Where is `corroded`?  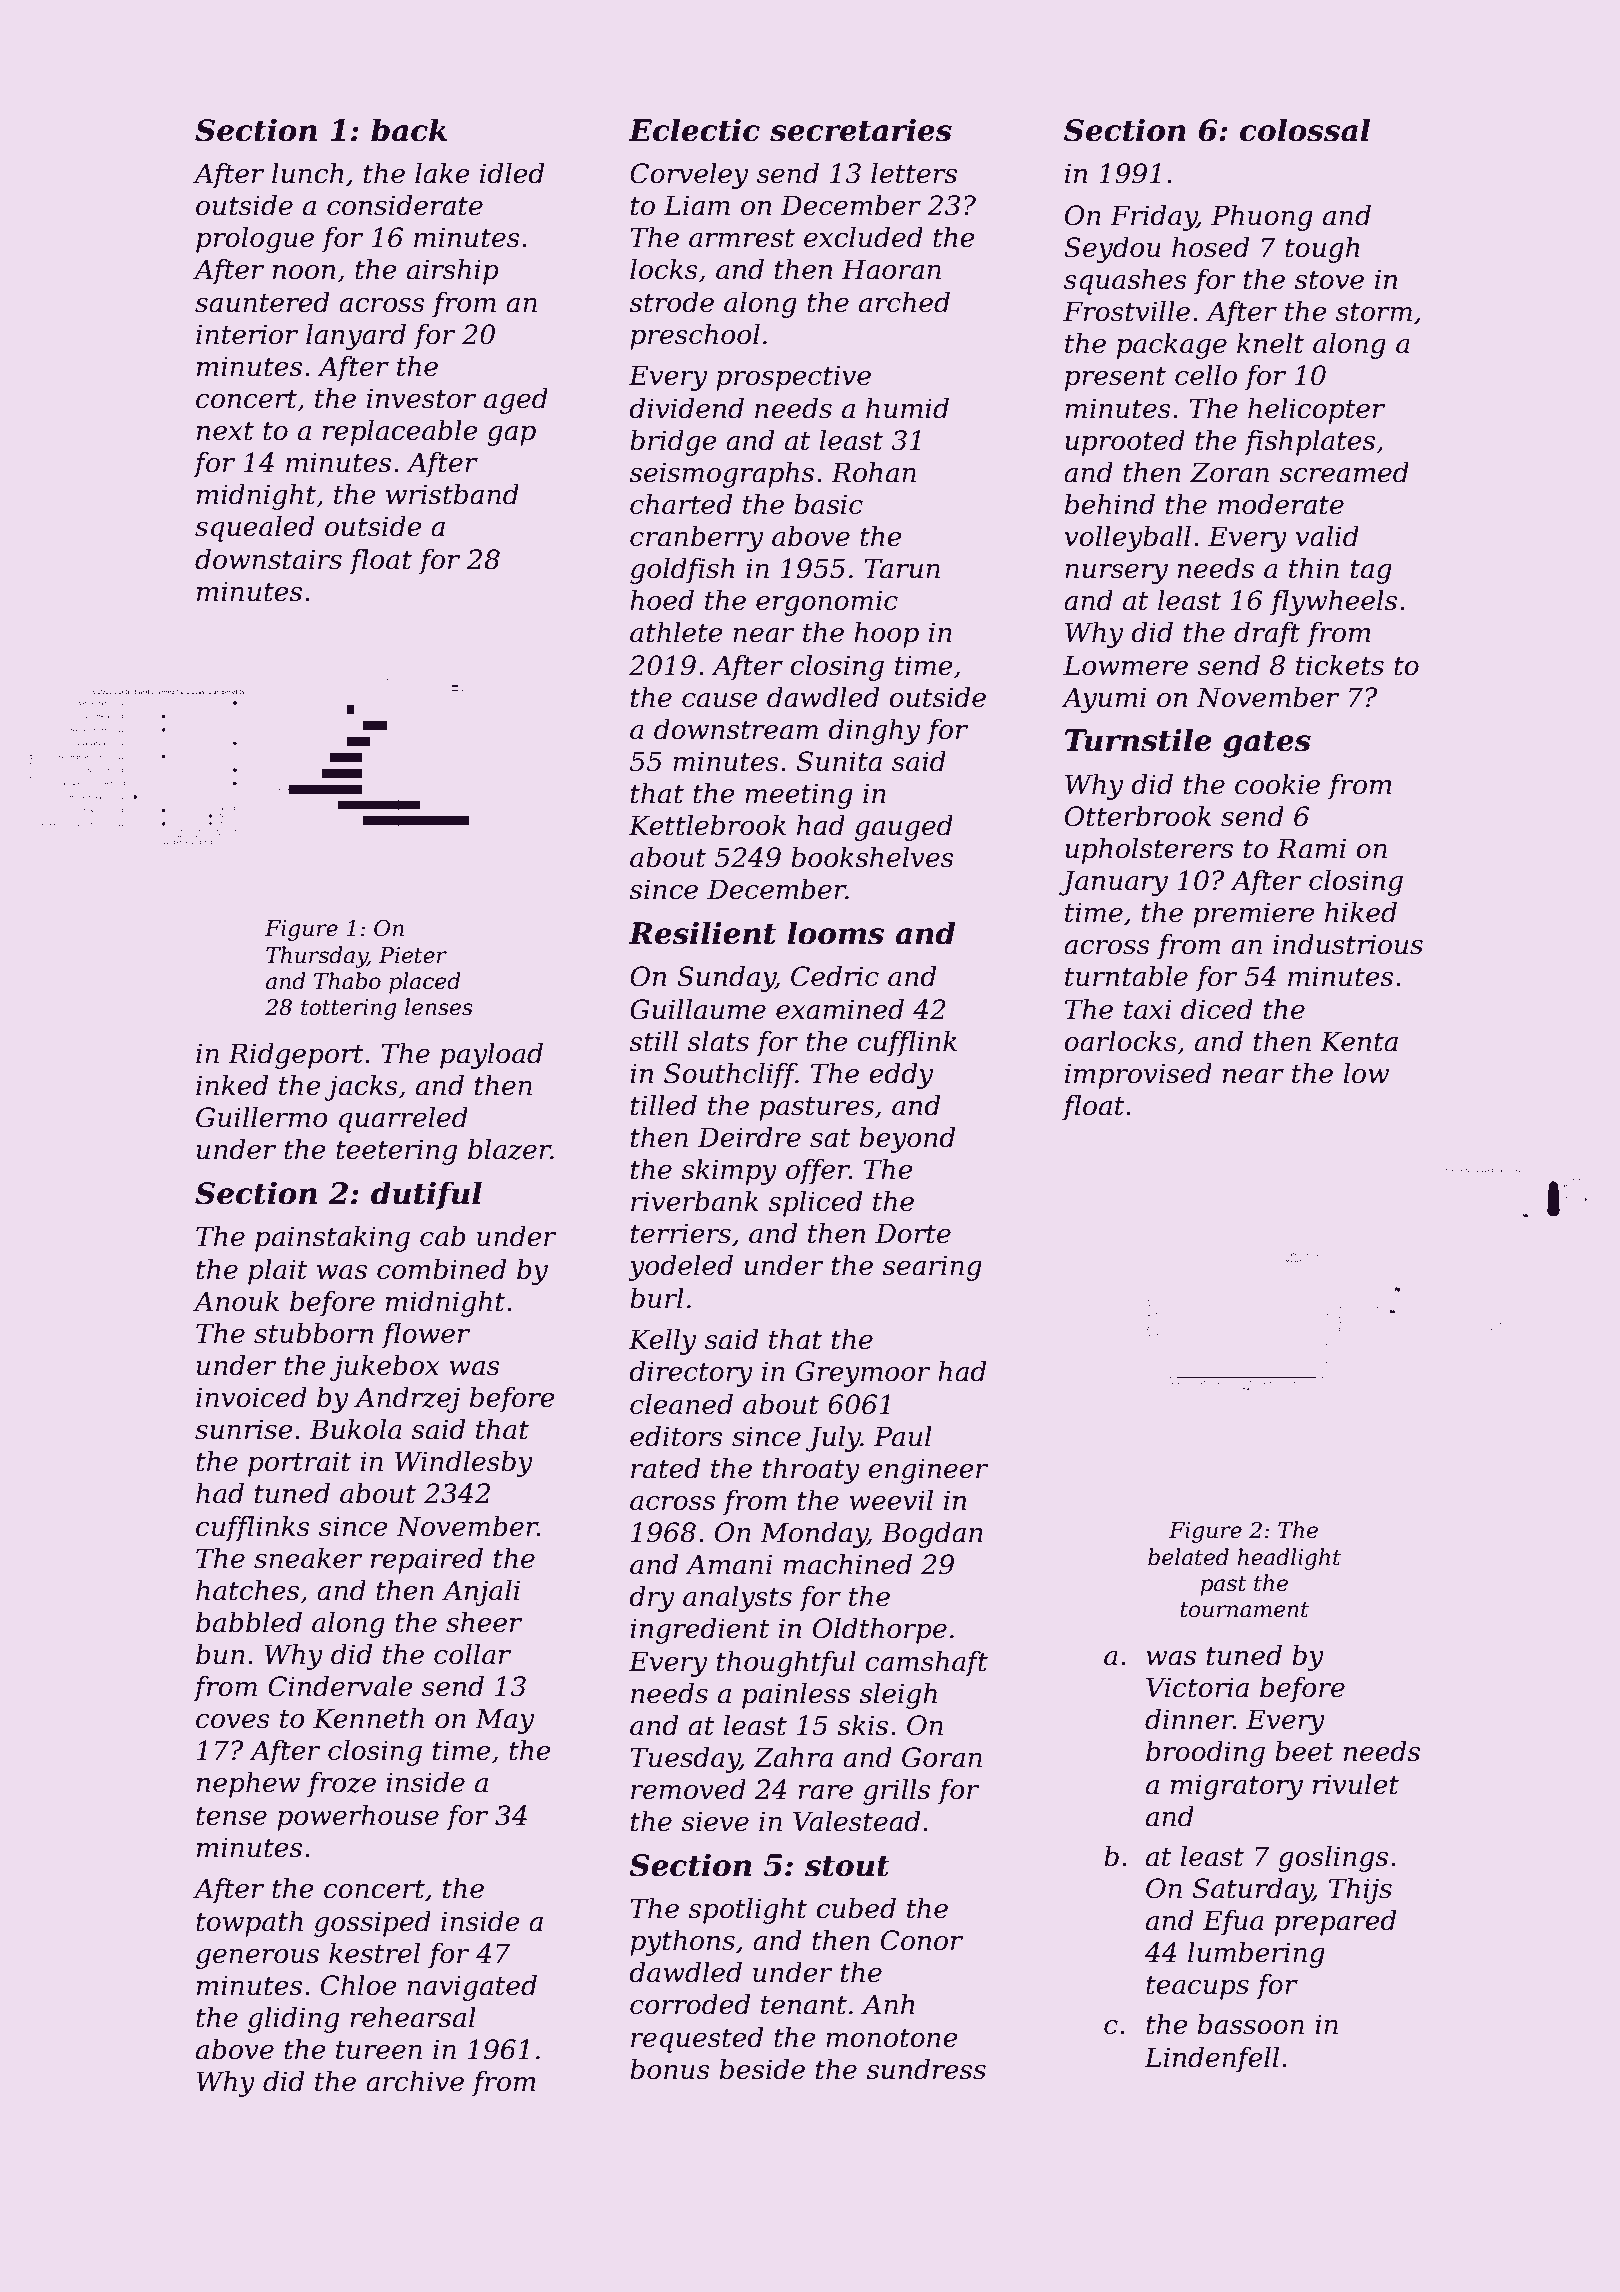
corroded is located at coordinates (690, 2004).
